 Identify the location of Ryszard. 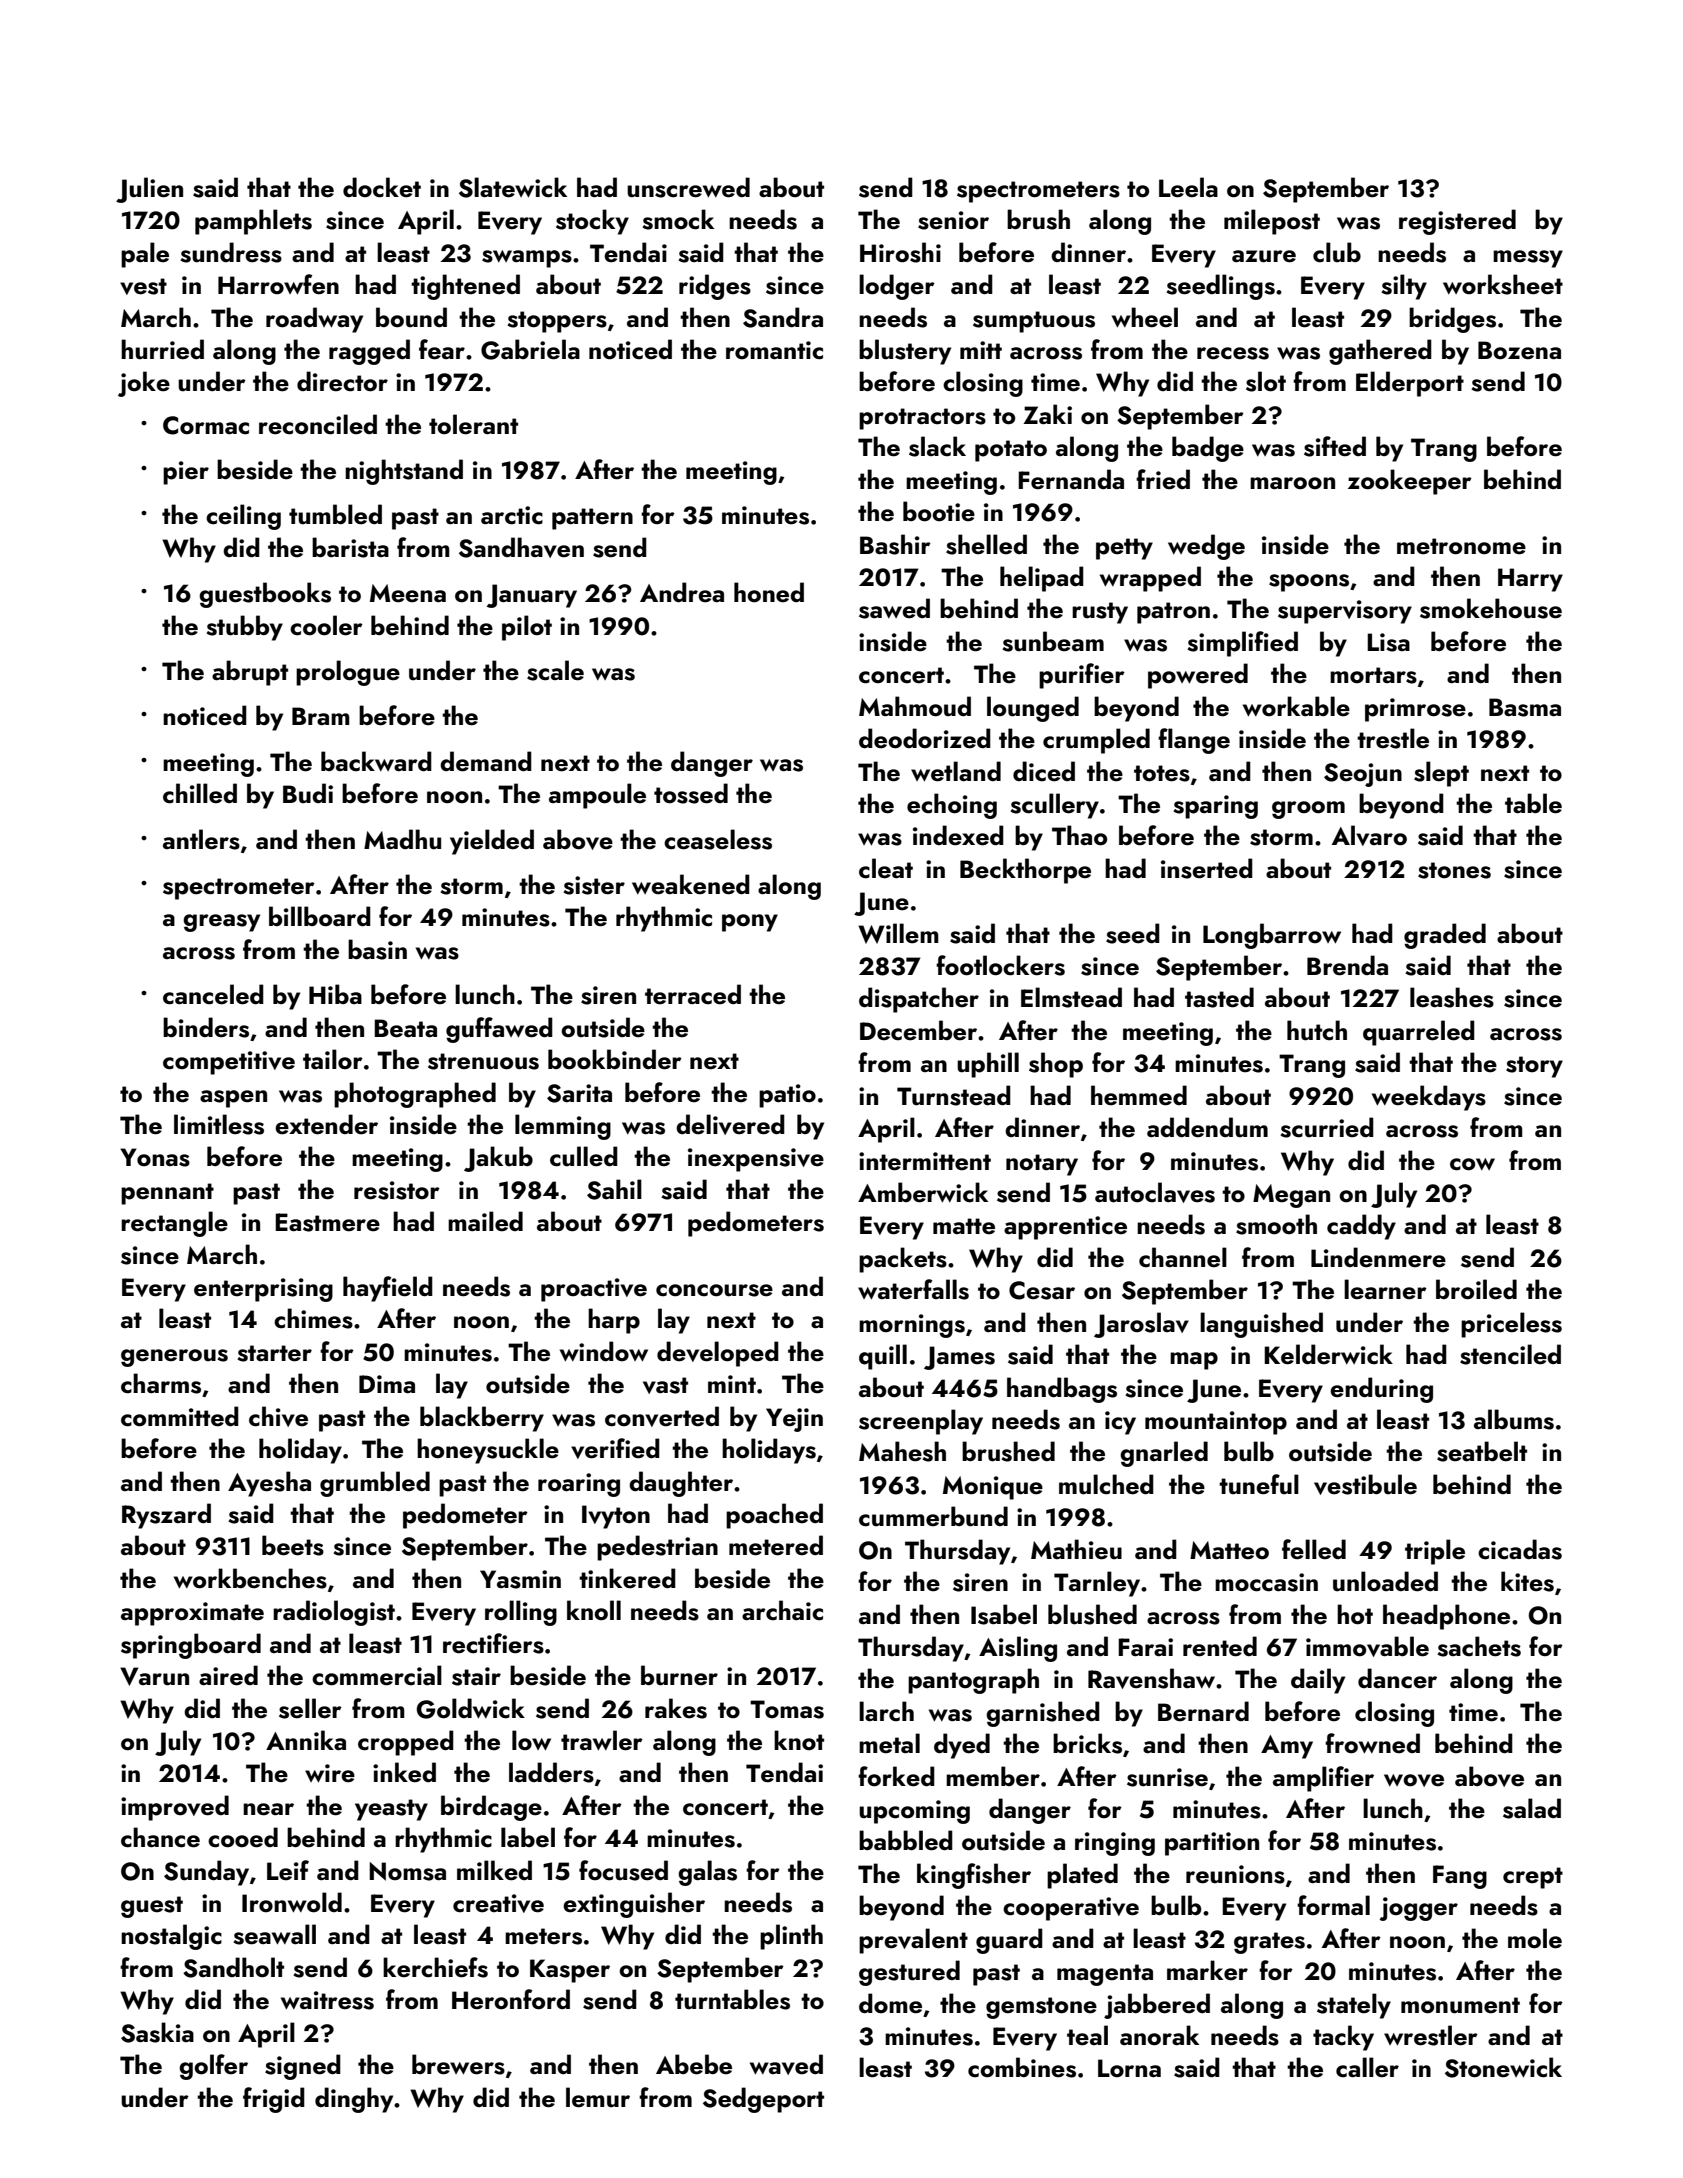
(166, 1516).
